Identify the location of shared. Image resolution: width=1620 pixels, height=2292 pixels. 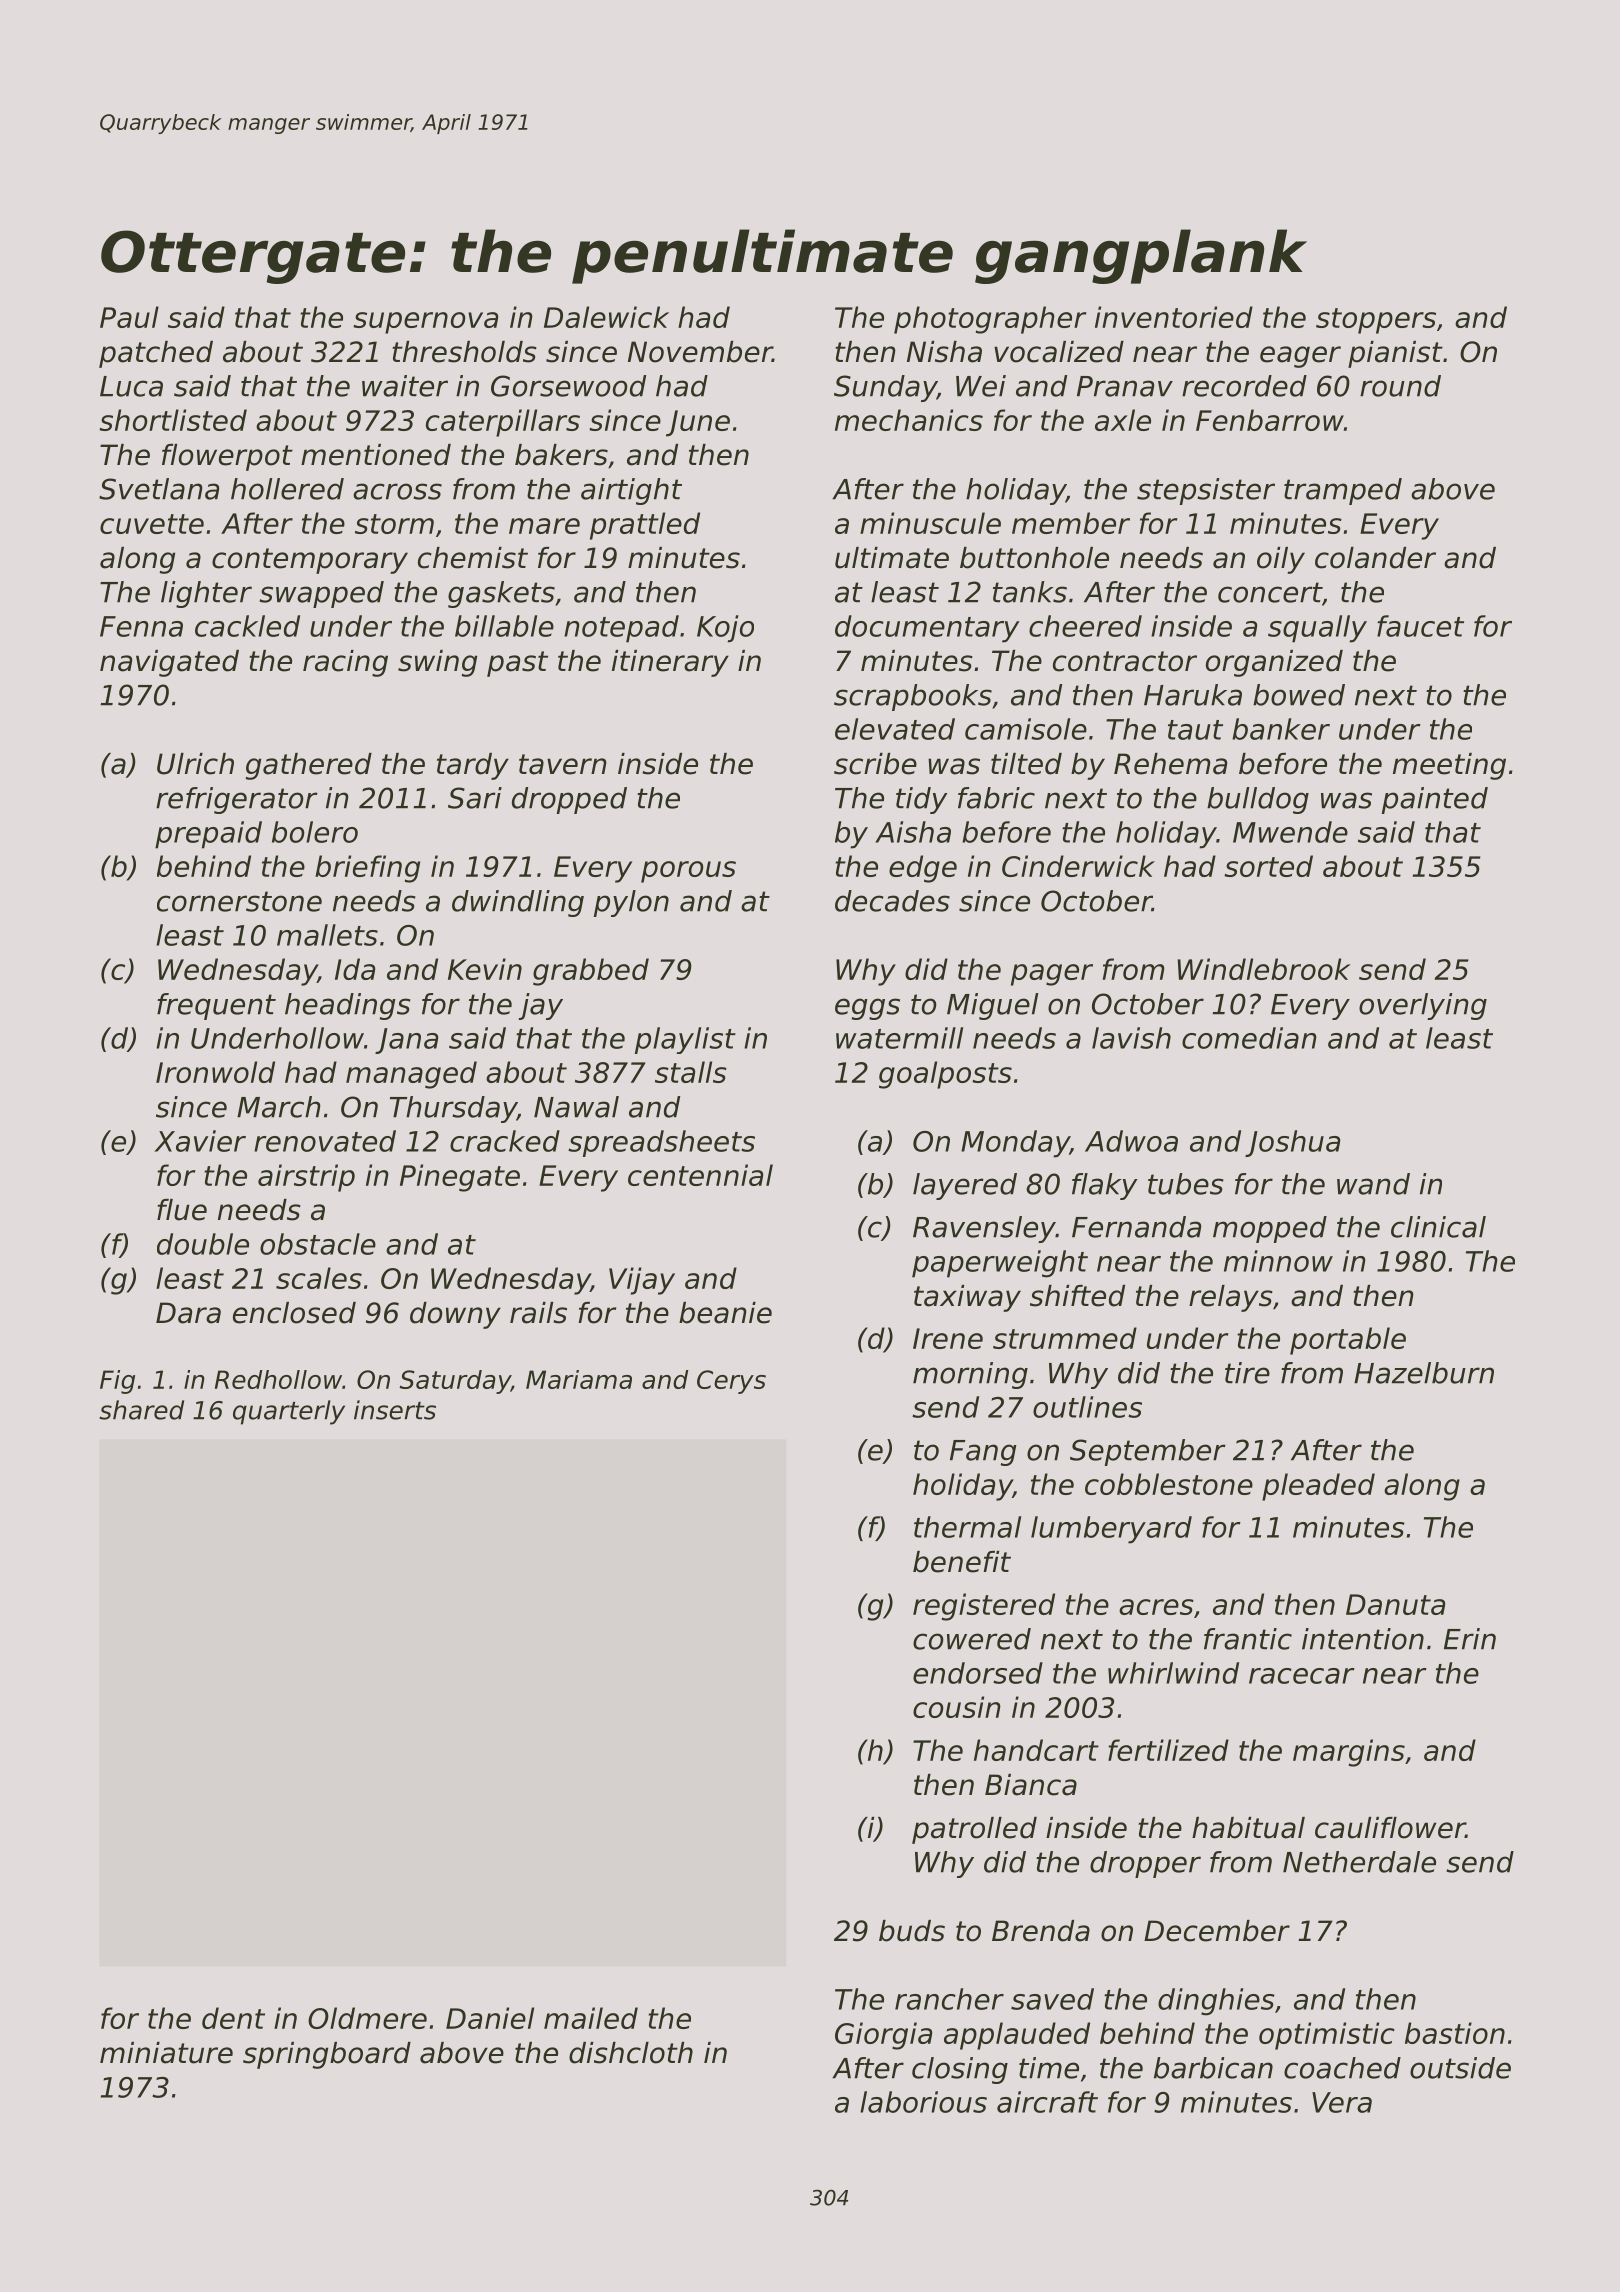
(141, 1410).
